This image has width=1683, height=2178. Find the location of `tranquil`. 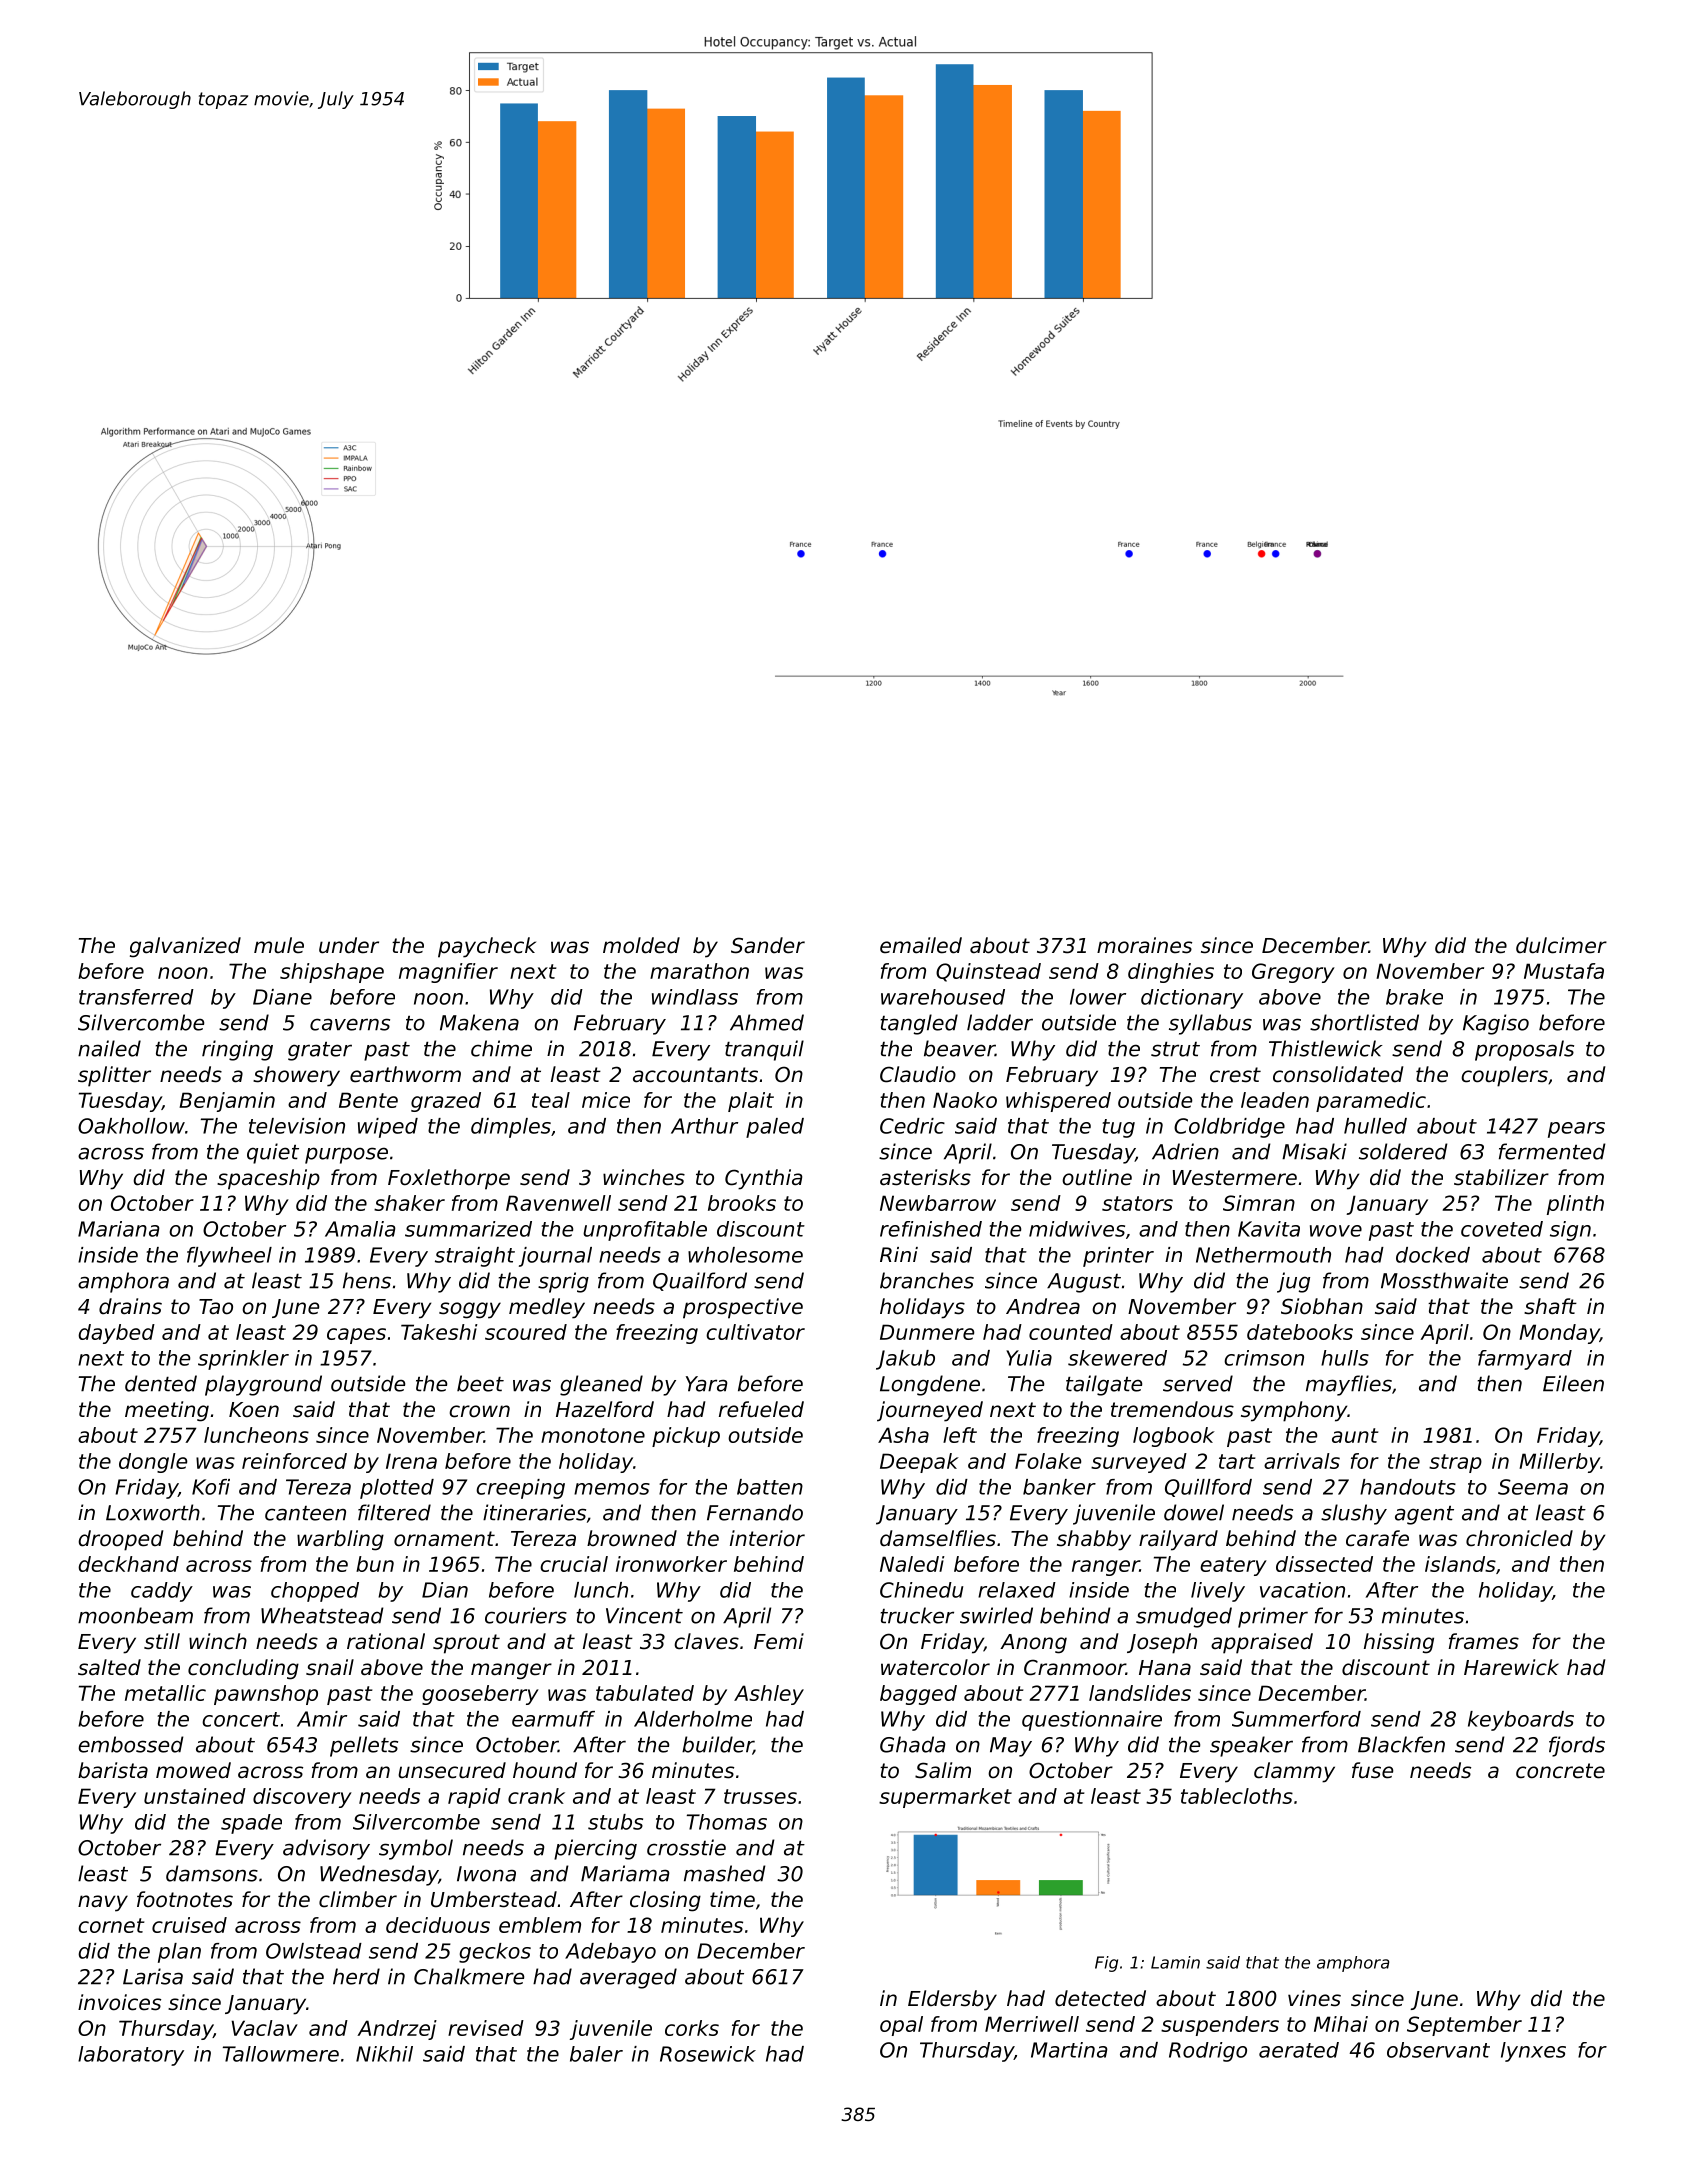

tranquil is located at coordinates (764, 1050).
